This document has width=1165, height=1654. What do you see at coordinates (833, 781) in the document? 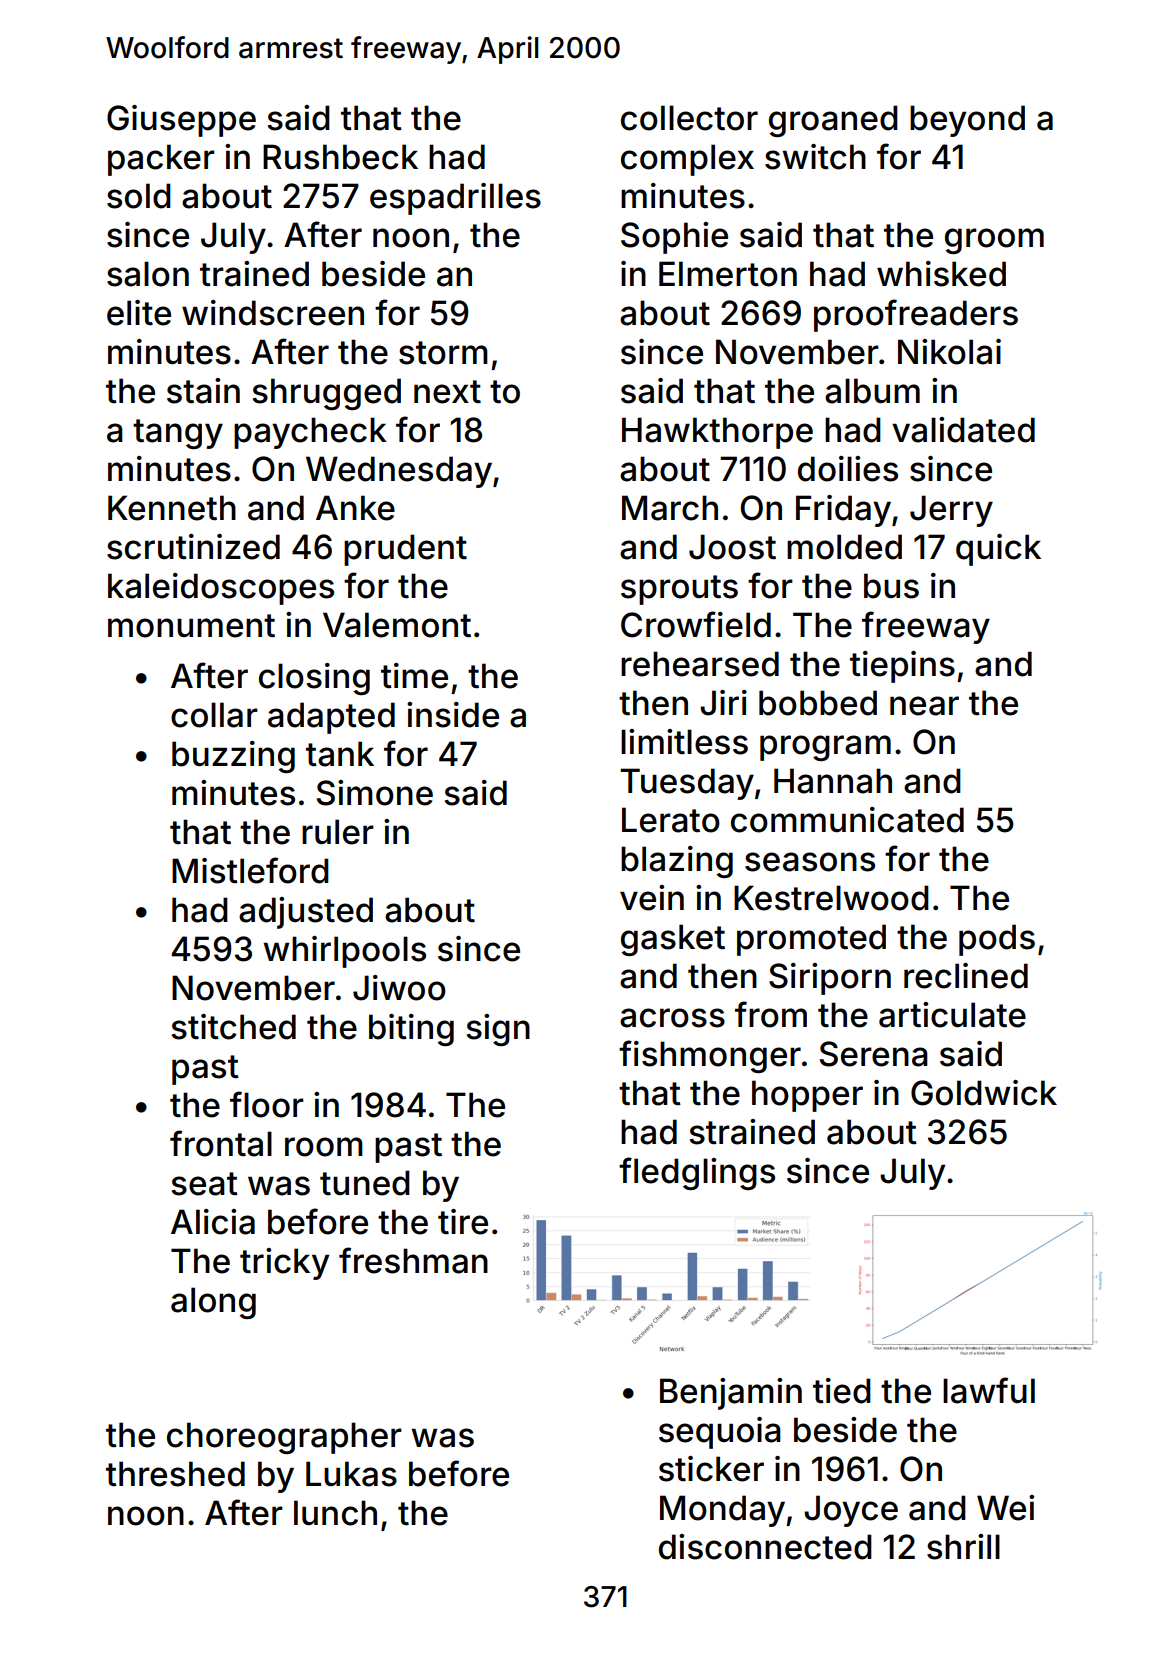
I see `Hannah` at bounding box center [833, 781].
